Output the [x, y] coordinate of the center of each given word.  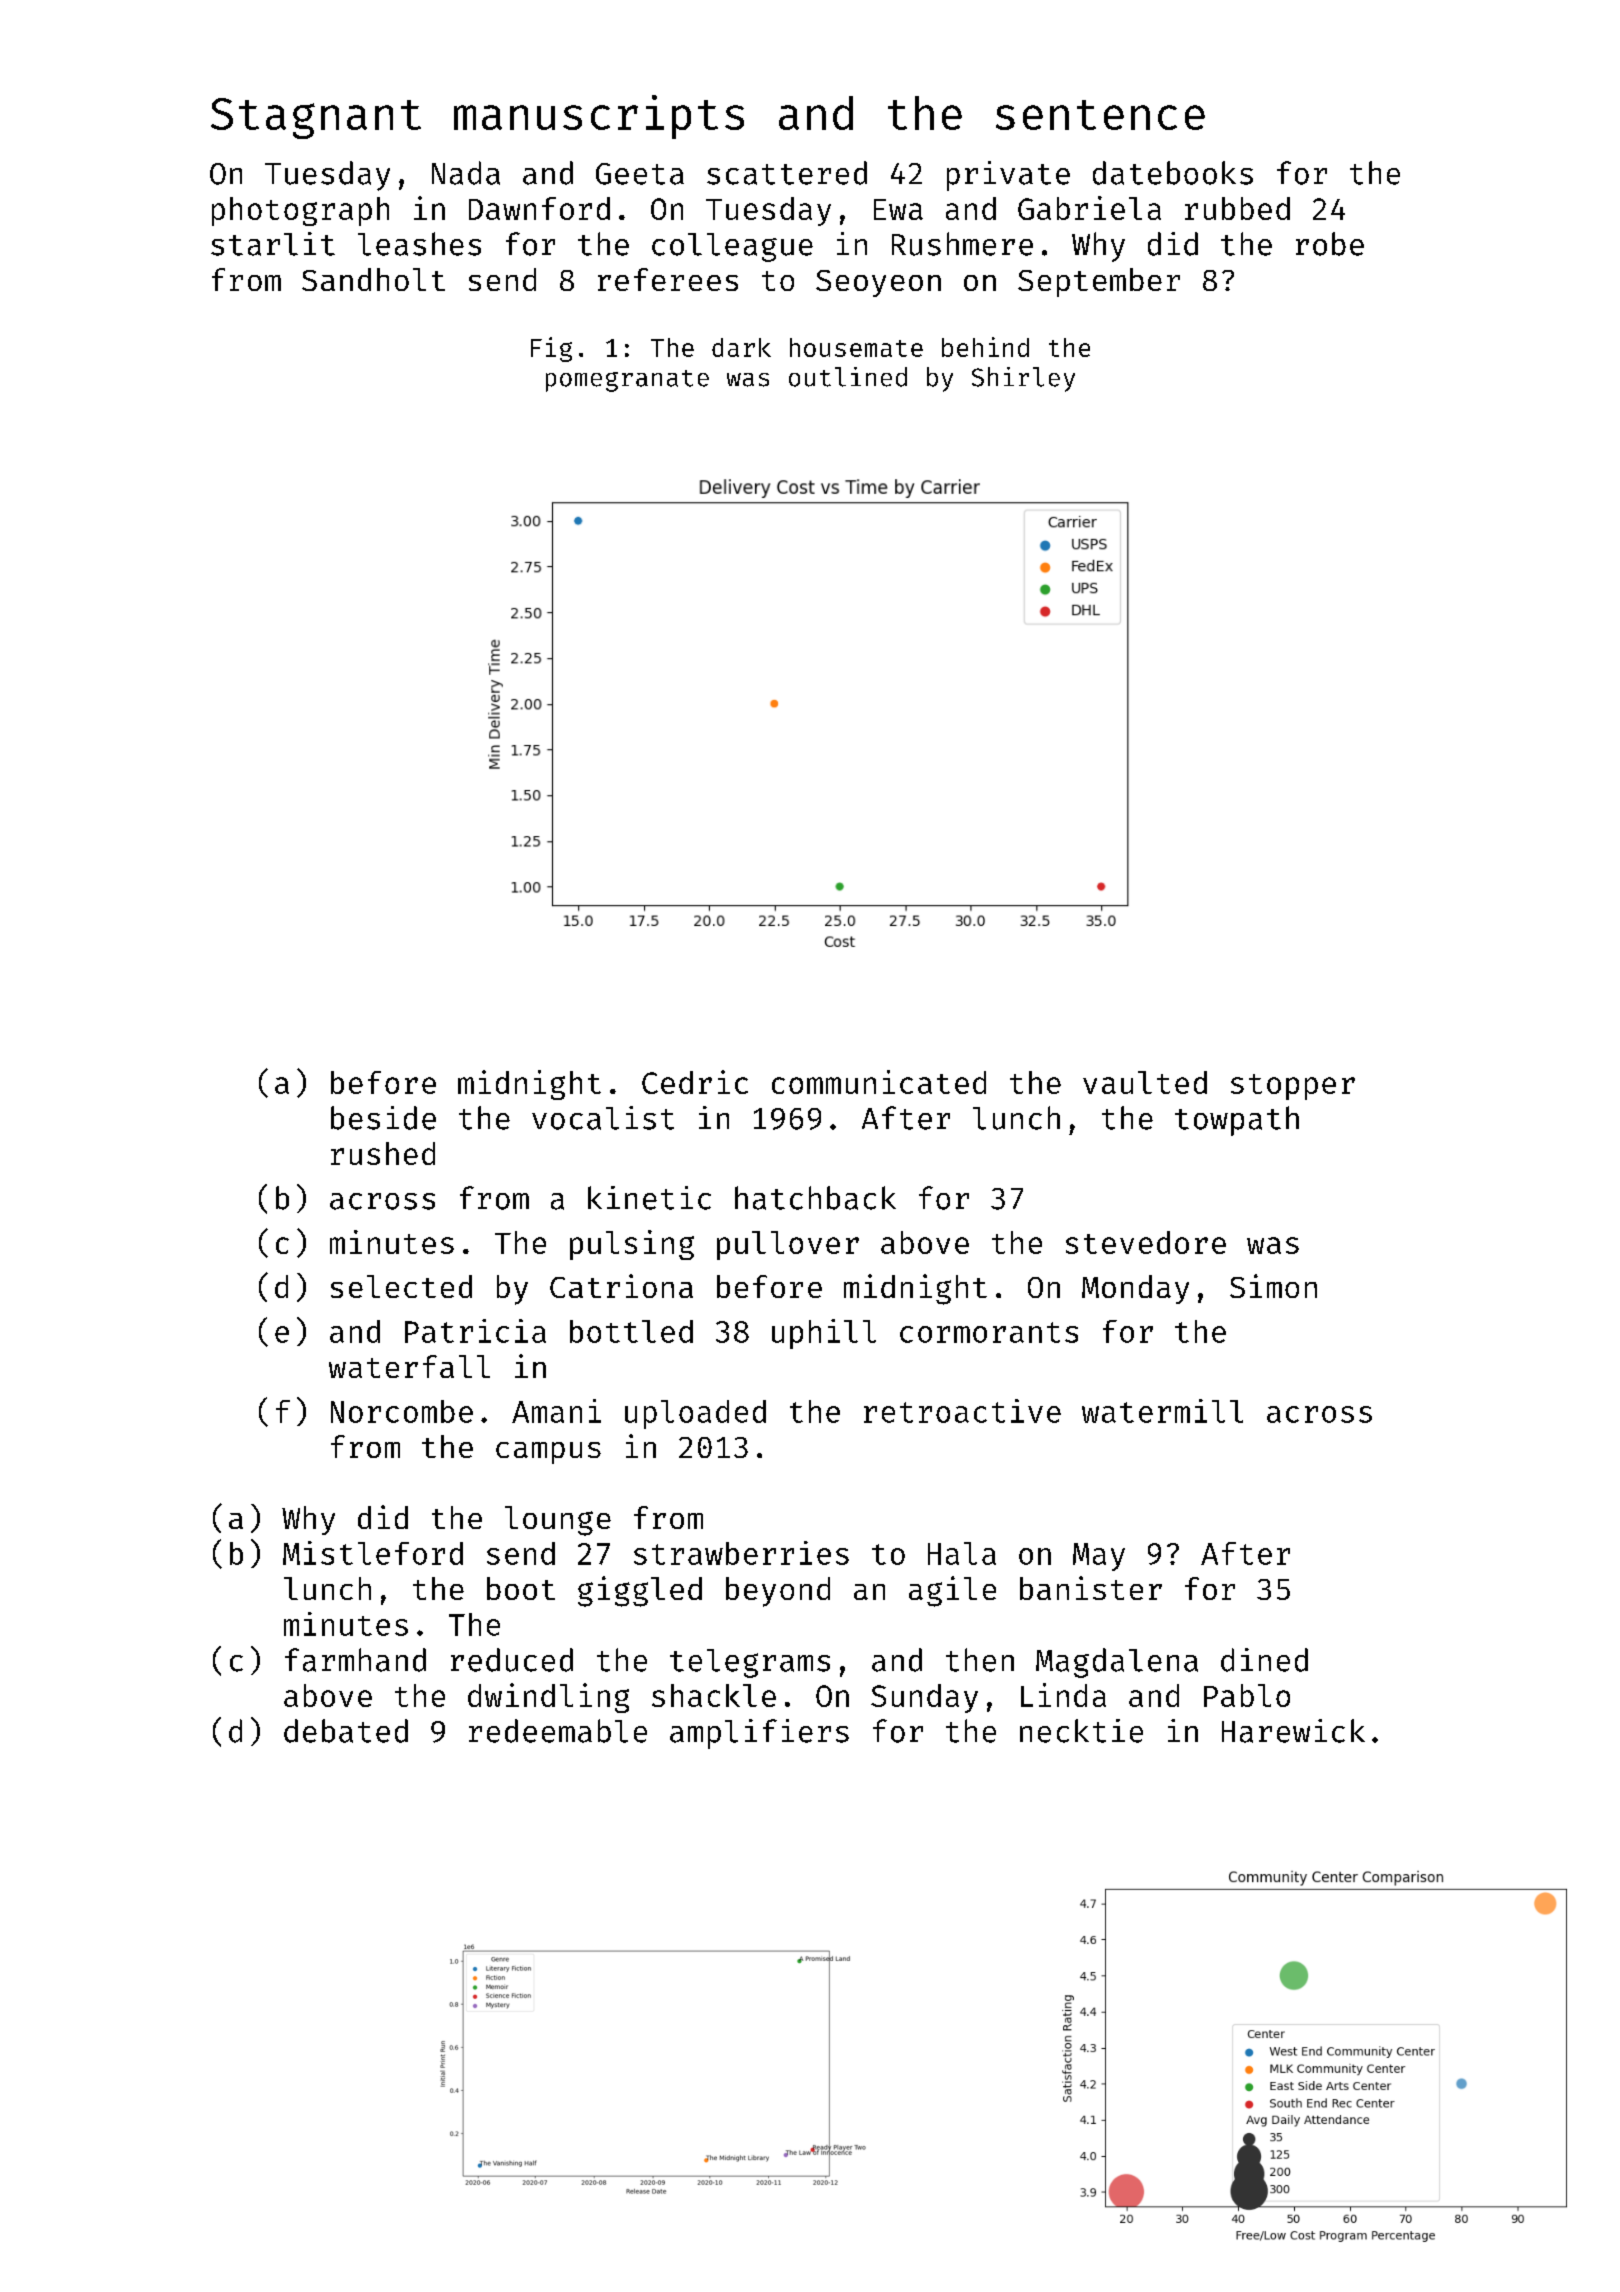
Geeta [640, 174]
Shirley [1023, 379]
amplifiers [759, 1734]
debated [346, 1731]
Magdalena [1117, 1663]
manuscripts [599, 117]
